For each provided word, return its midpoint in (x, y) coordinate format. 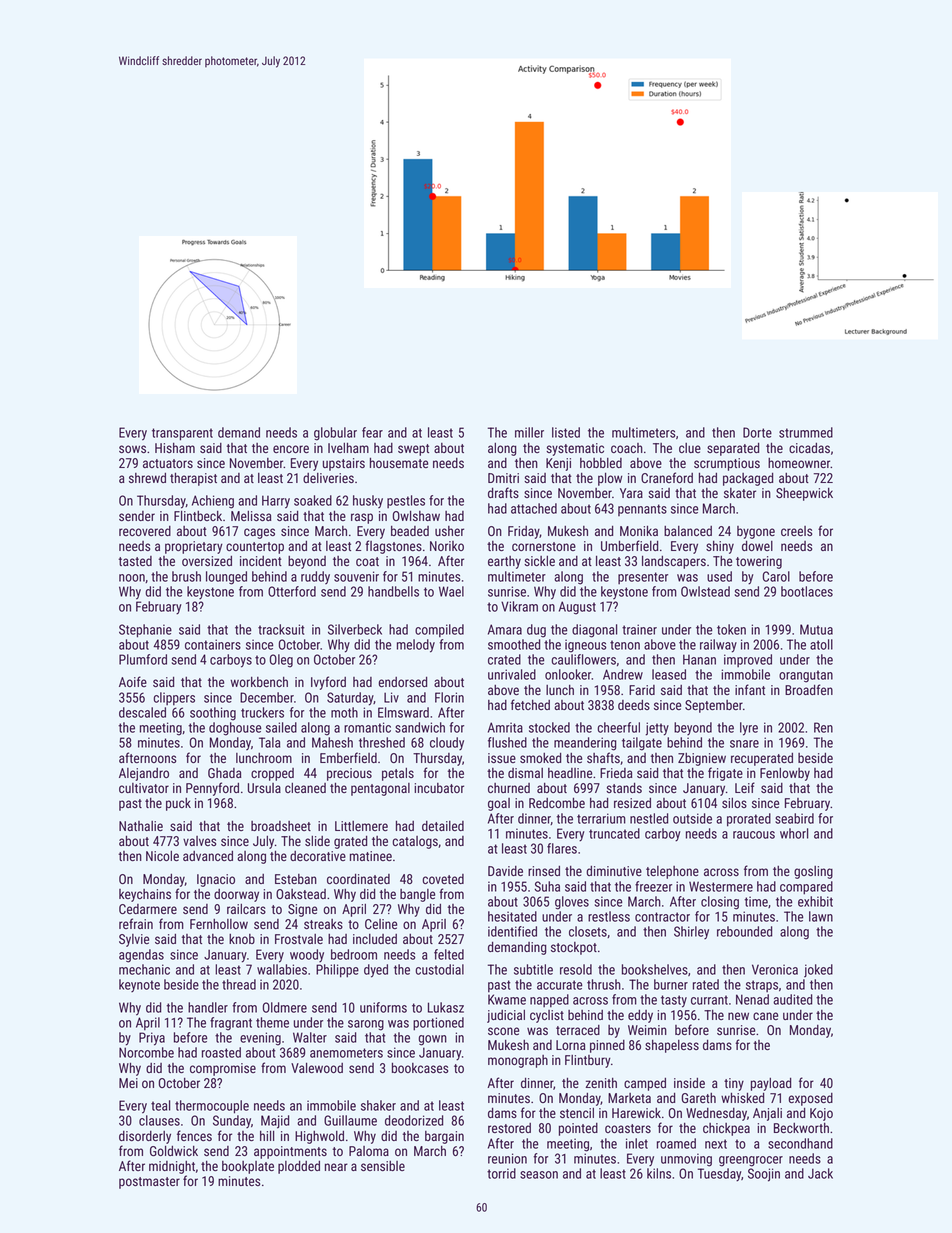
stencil (577, 1113)
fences (194, 1135)
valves (199, 841)
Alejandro (144, 774)
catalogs (415, 842)
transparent (182, 434)
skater (740, 493)
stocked (549, 727)
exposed (811, 1099)
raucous (754, 835)
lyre (749, 729)
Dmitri (503, 478)
